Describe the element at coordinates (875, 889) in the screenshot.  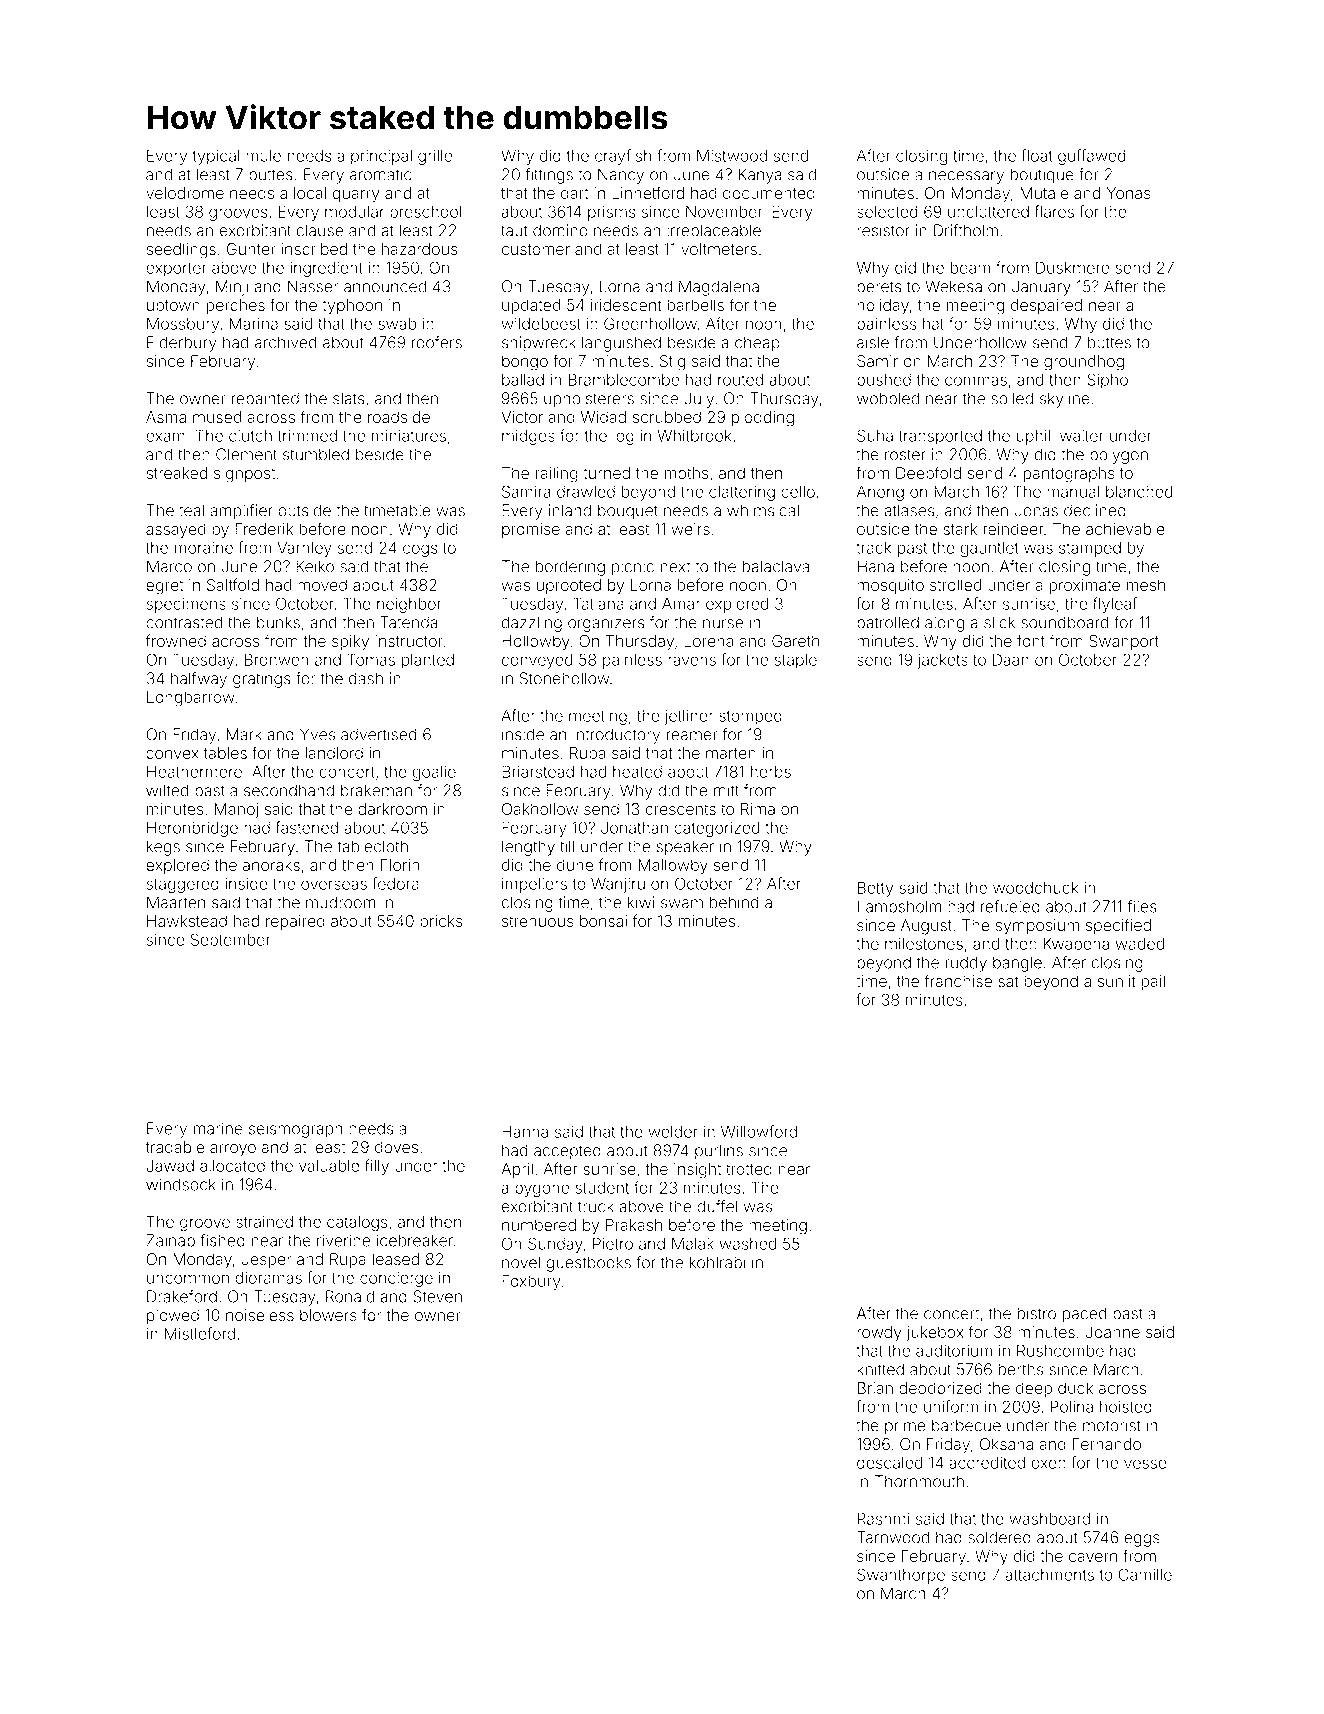
I see `Betty` at that location.
